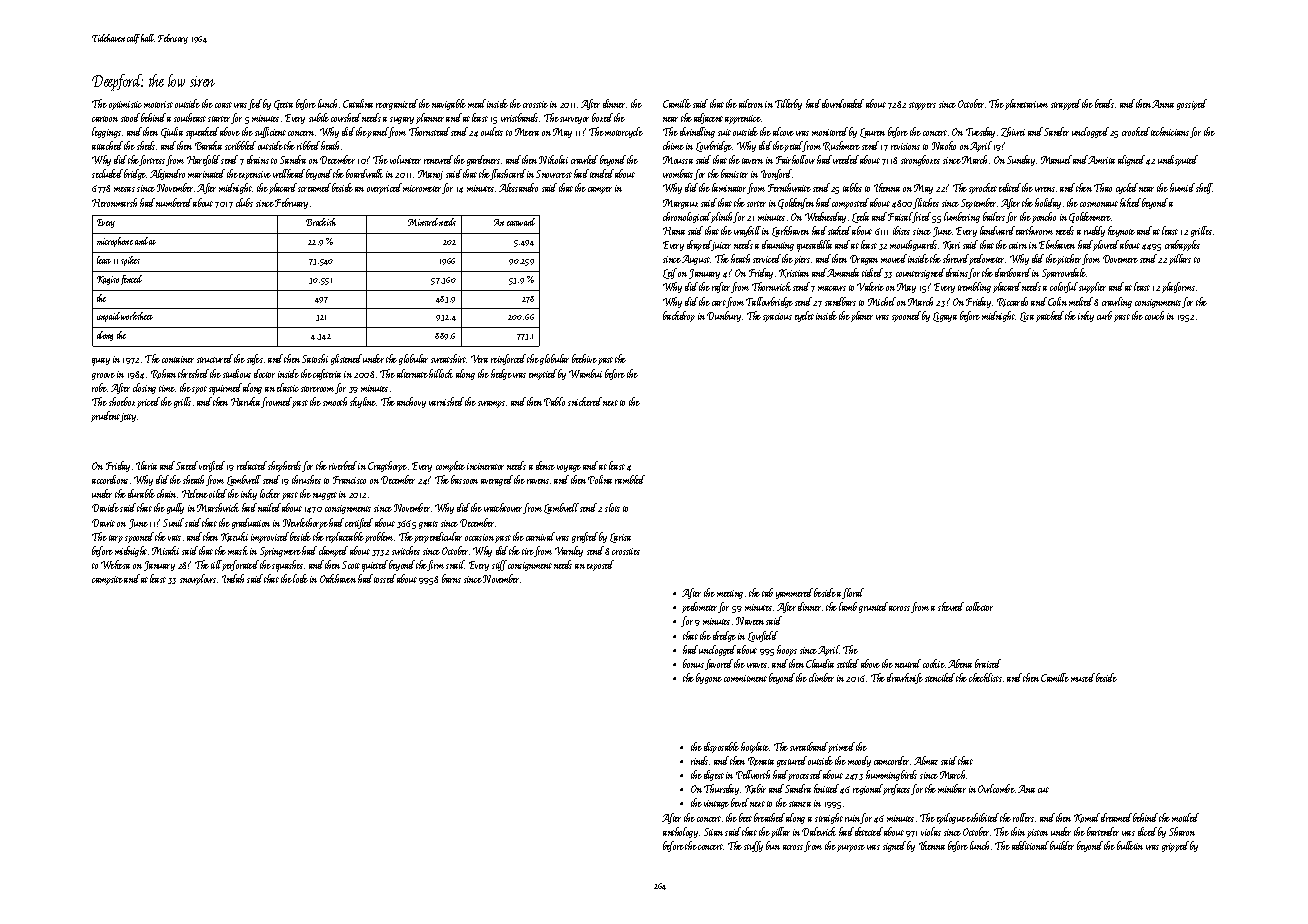 This page has width=1308, height=924. I want to click on accordions, so click(110, 479).
